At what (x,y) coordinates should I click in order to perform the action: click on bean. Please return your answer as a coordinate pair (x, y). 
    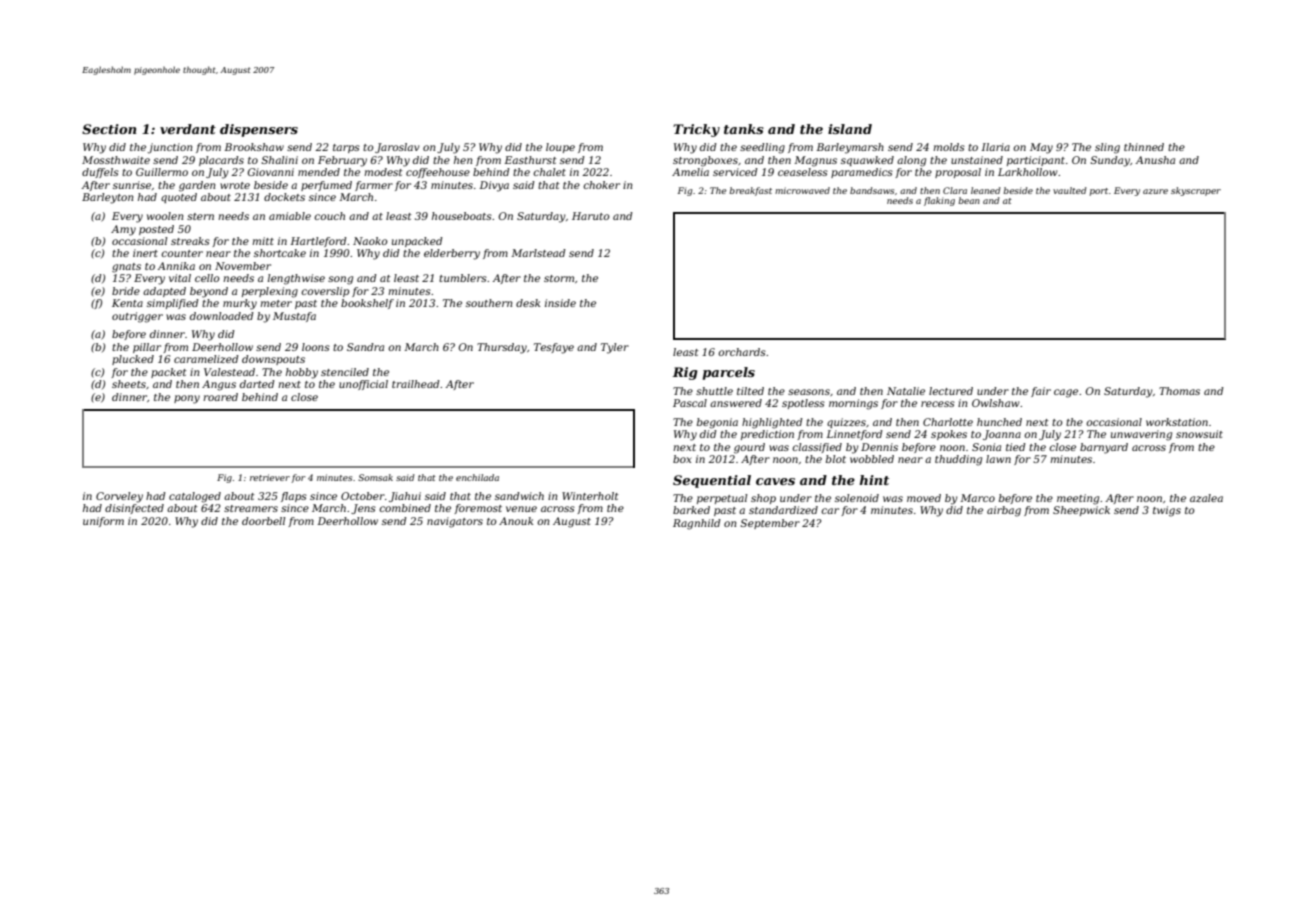
    Looking at the image, I should click on (969, 200).
